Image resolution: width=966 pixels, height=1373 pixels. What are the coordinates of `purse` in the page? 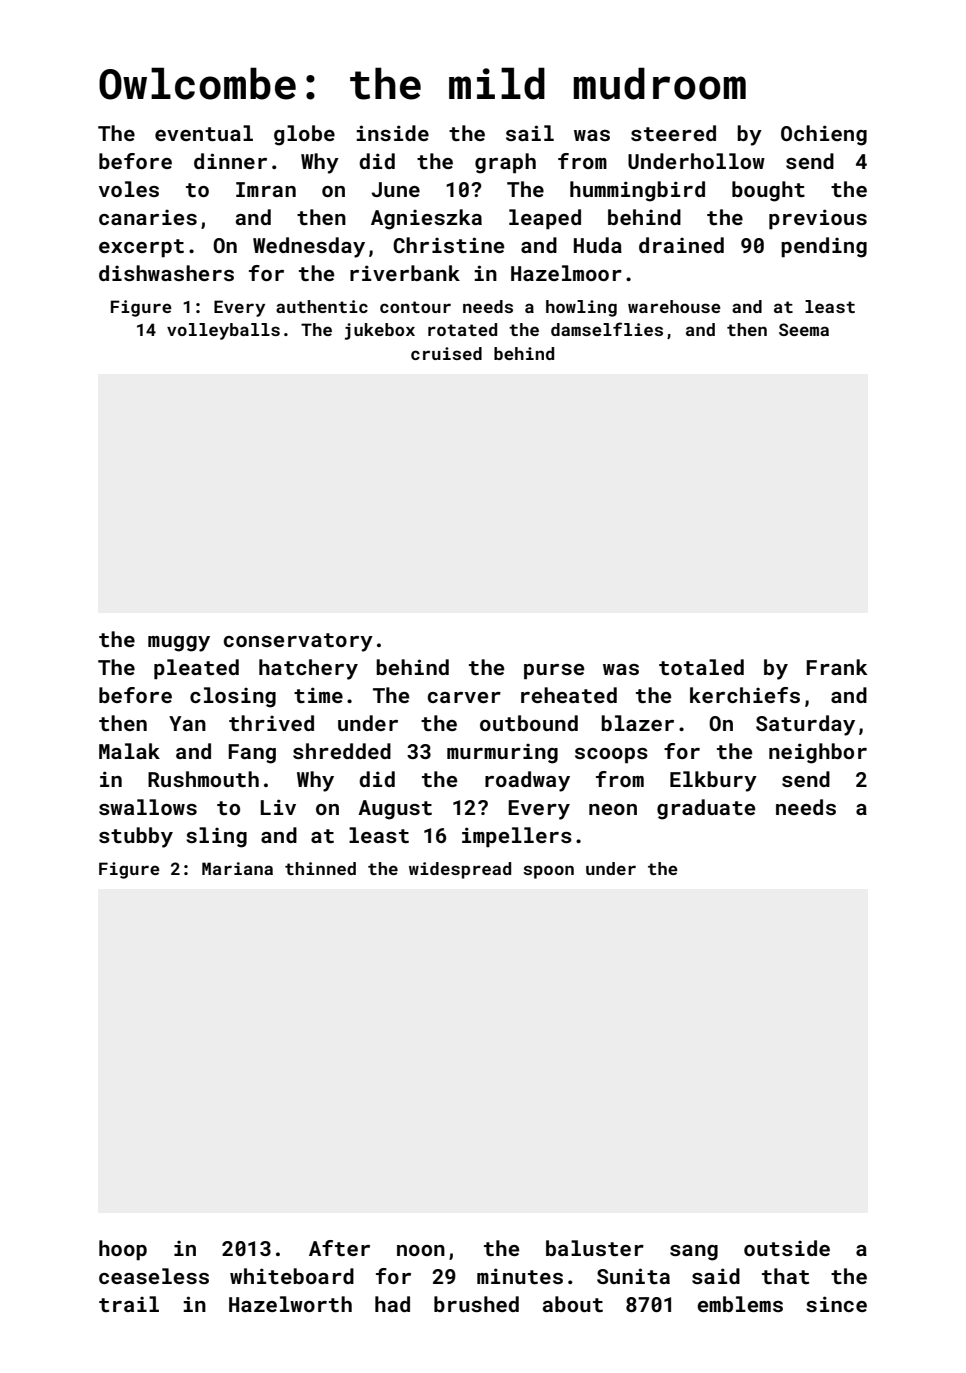 It's located at (554, 672).
